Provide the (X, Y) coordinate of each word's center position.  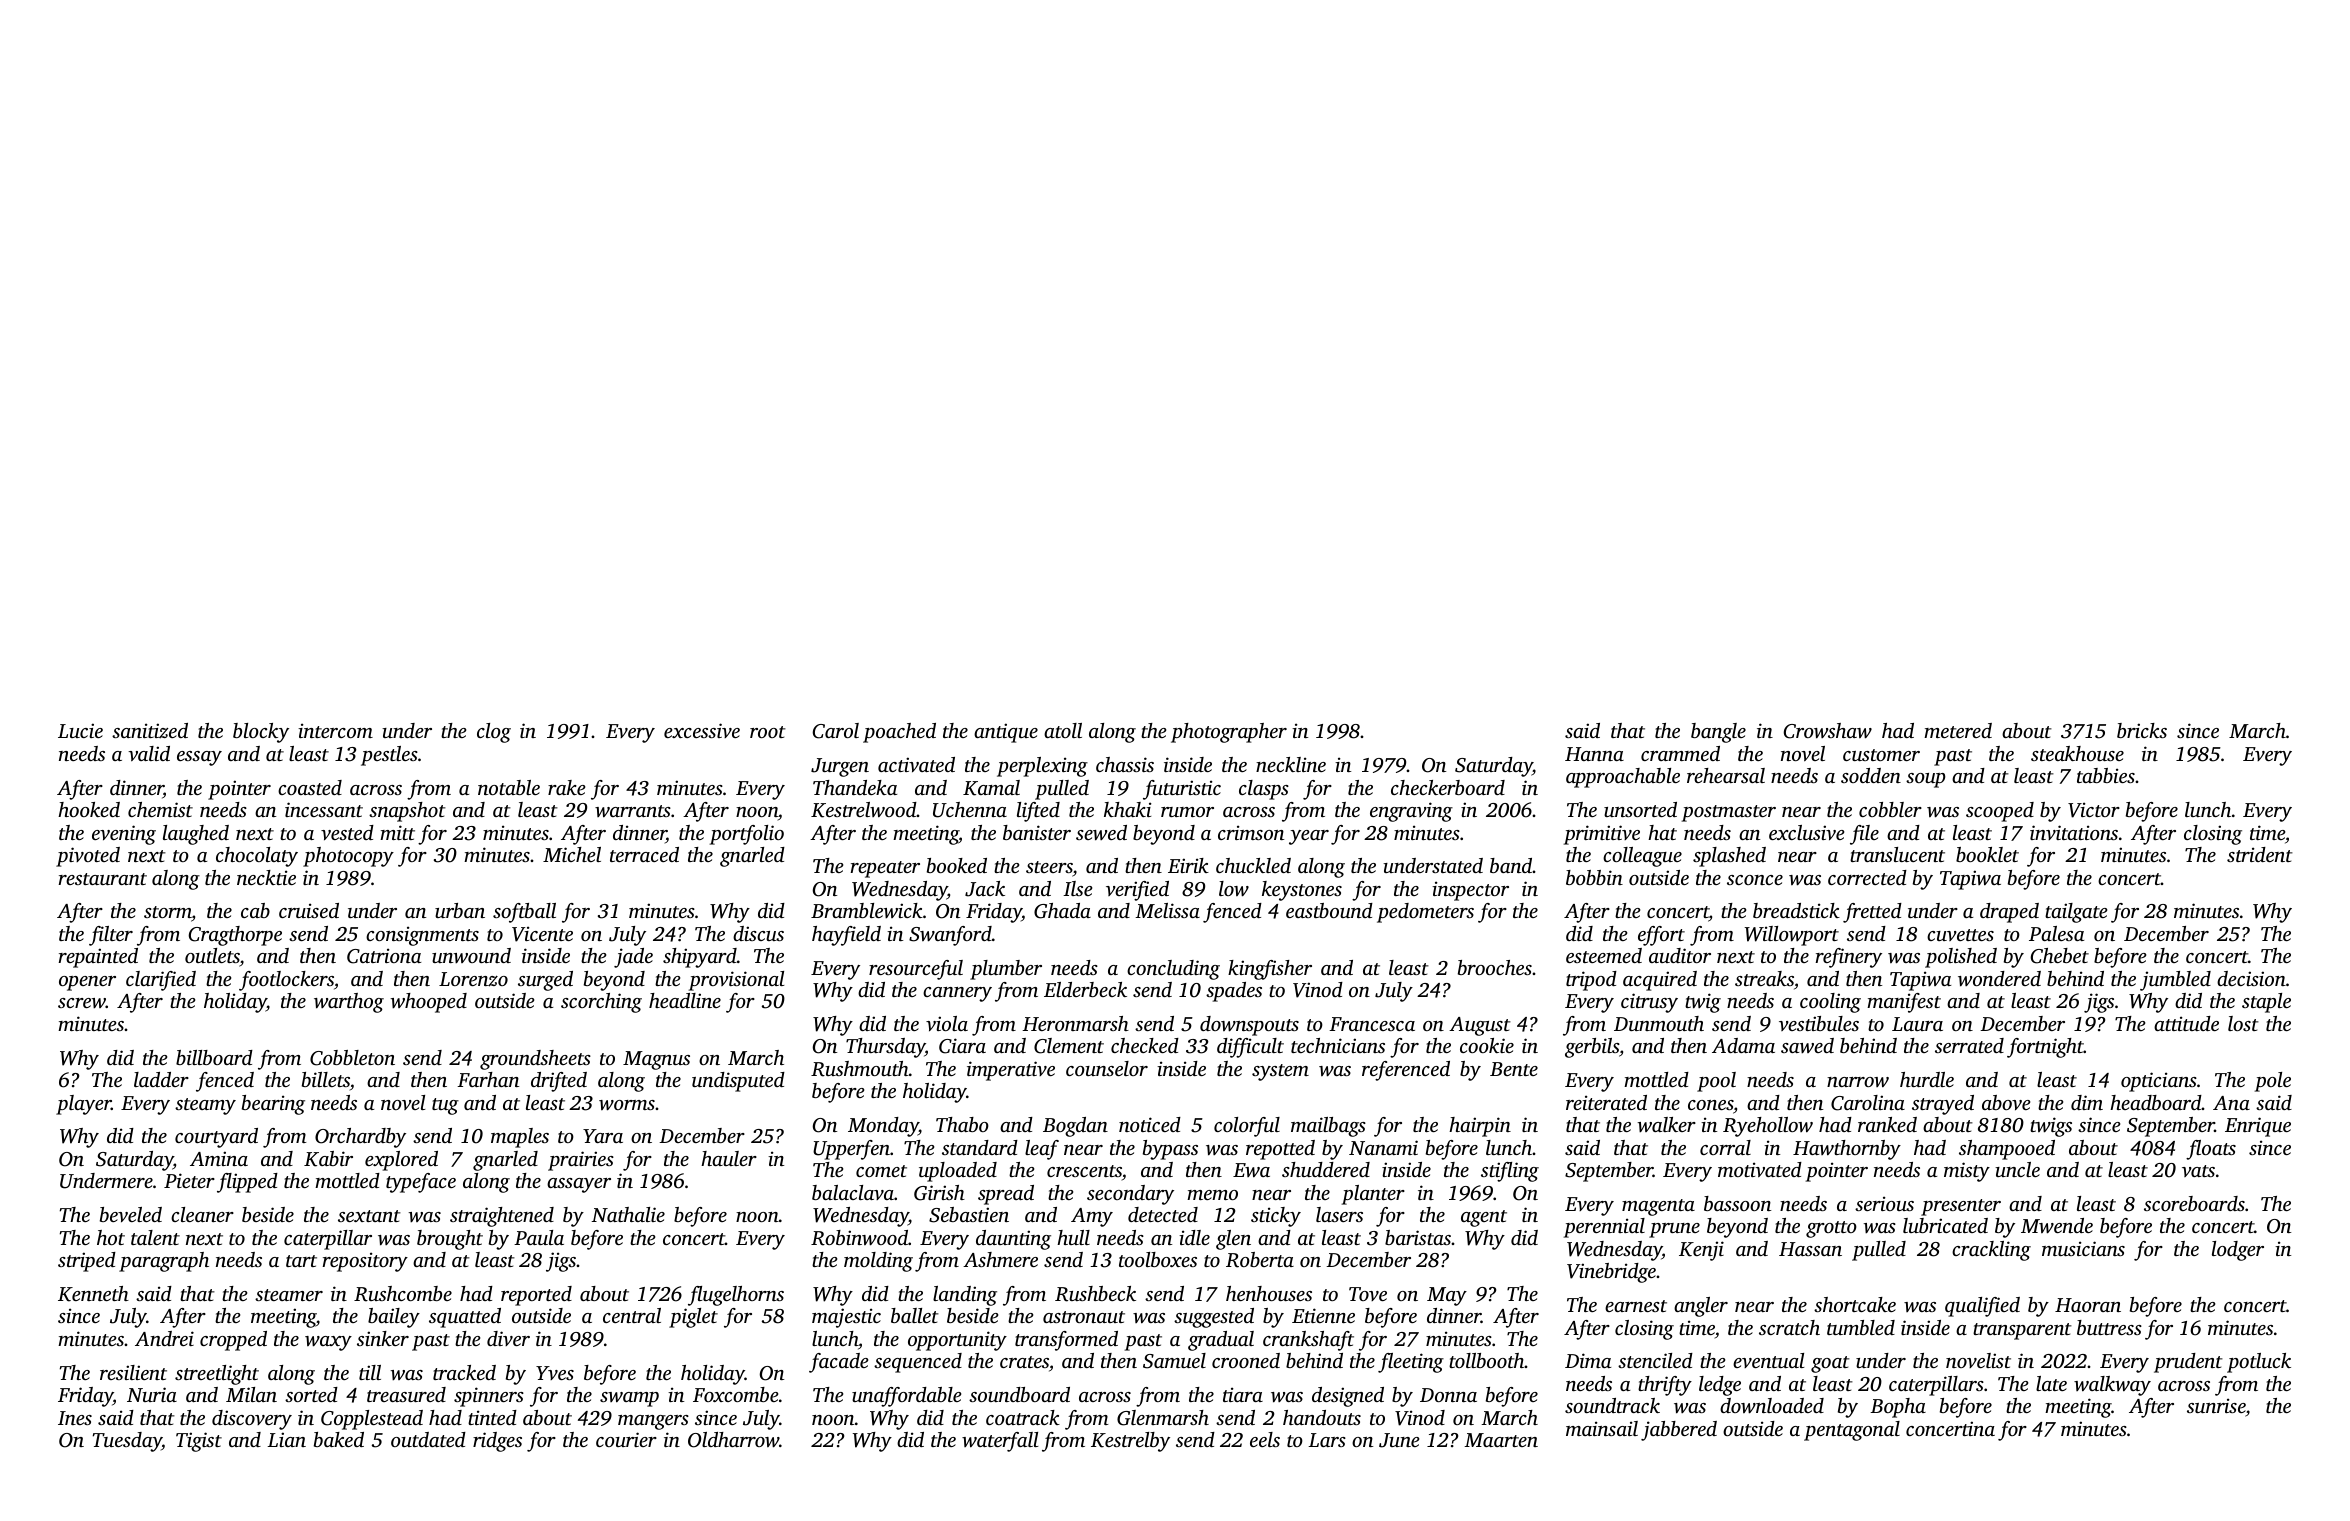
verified (1137, 891)
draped (2009, 913)
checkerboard (1448, 787)
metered (1958, 730)
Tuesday (127, 1442)
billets (326, 1079)
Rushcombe (403, 1294)
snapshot (407, 812)
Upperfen (851, 1150)
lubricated (1945, 1225)
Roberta (1260, 1260)
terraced (644, 854)
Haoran (2088, 1305)
